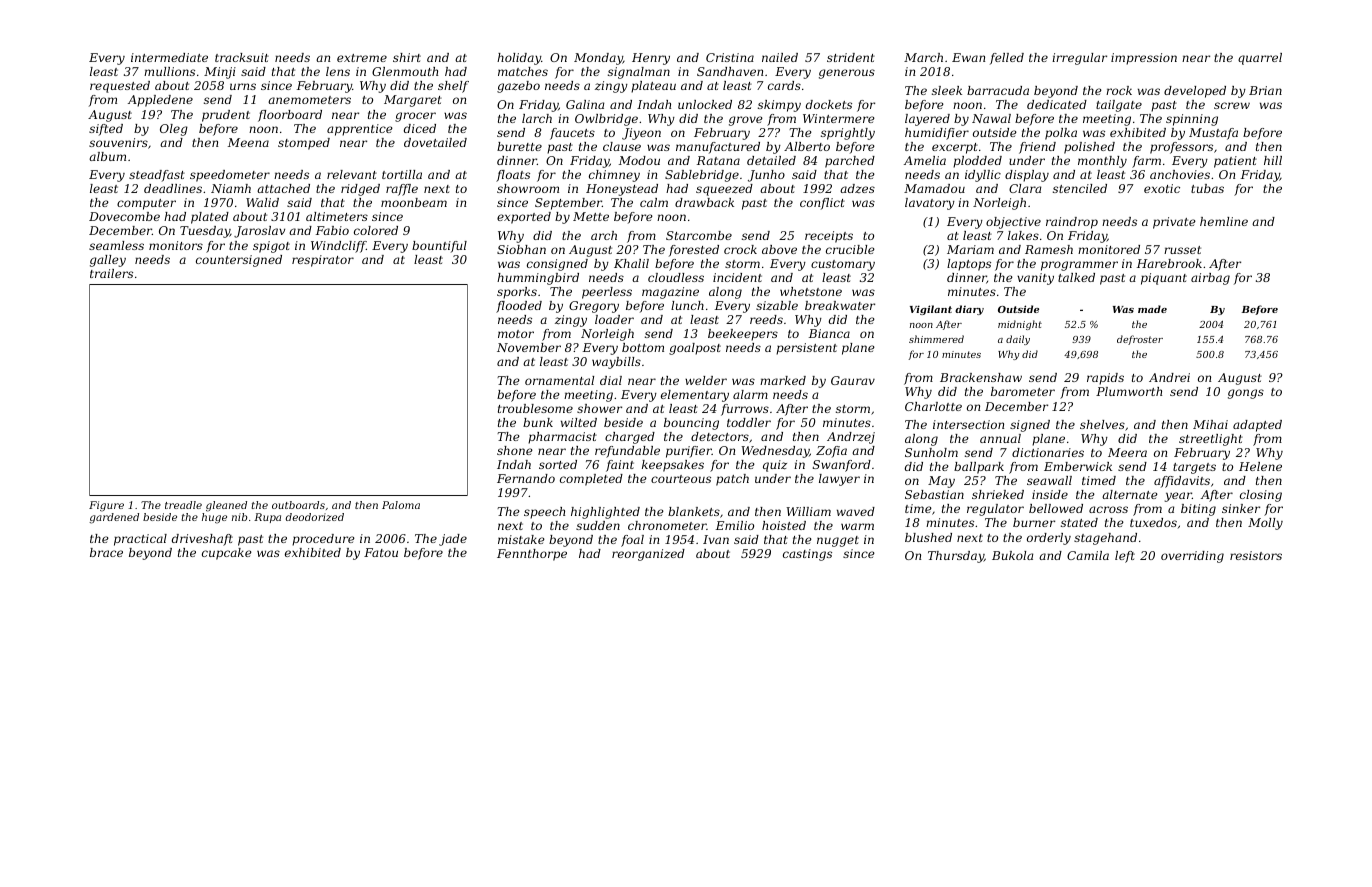  What do you see at coordinates (535, 408) in the image?
I see `troublesome` at bounding box center [535, 408].
